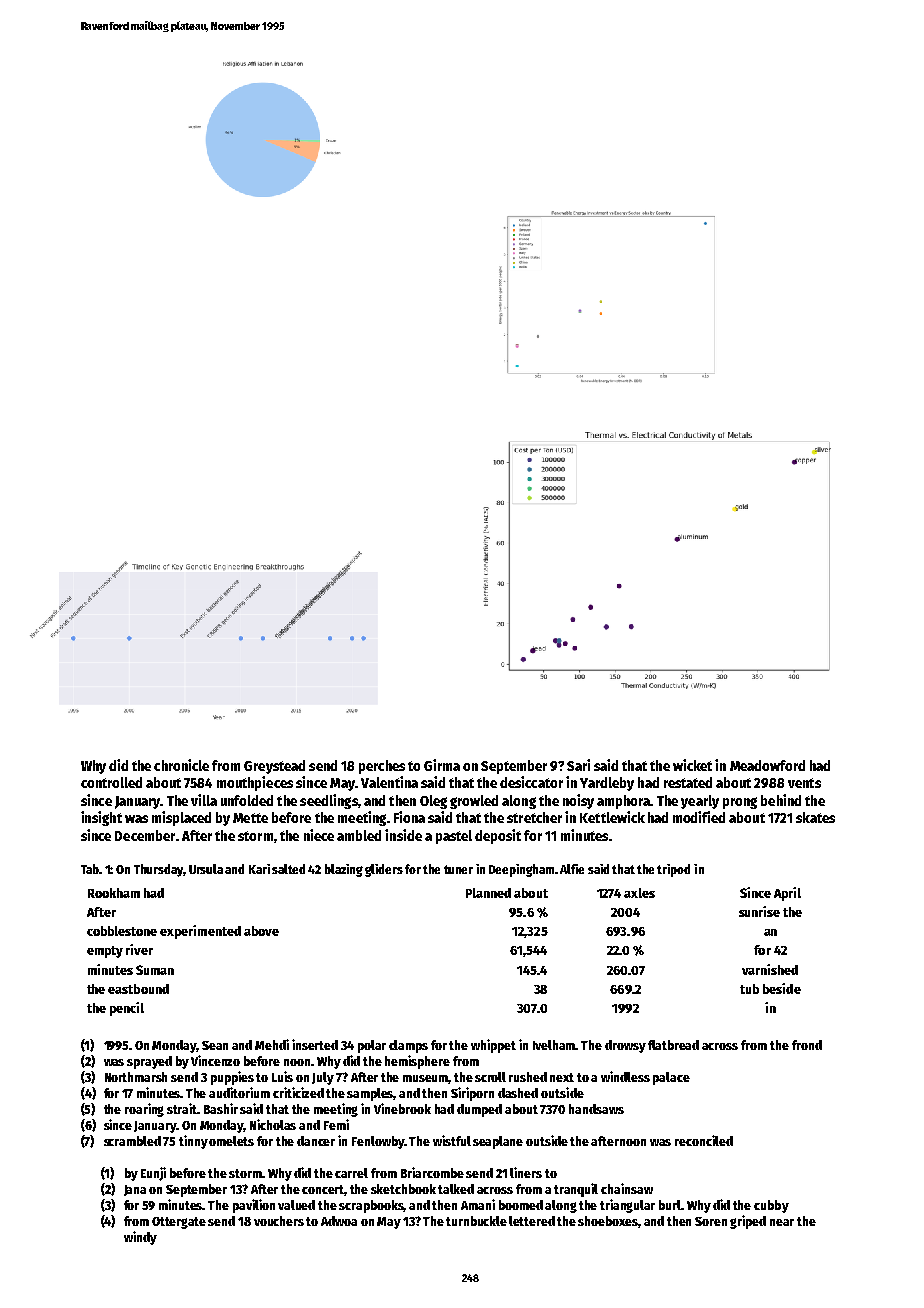 The width and height of the image is (924, 1308). What do you see at coordinates (389, 782) in the image?
I see `Valentina` at bounding box center [389, 782].
